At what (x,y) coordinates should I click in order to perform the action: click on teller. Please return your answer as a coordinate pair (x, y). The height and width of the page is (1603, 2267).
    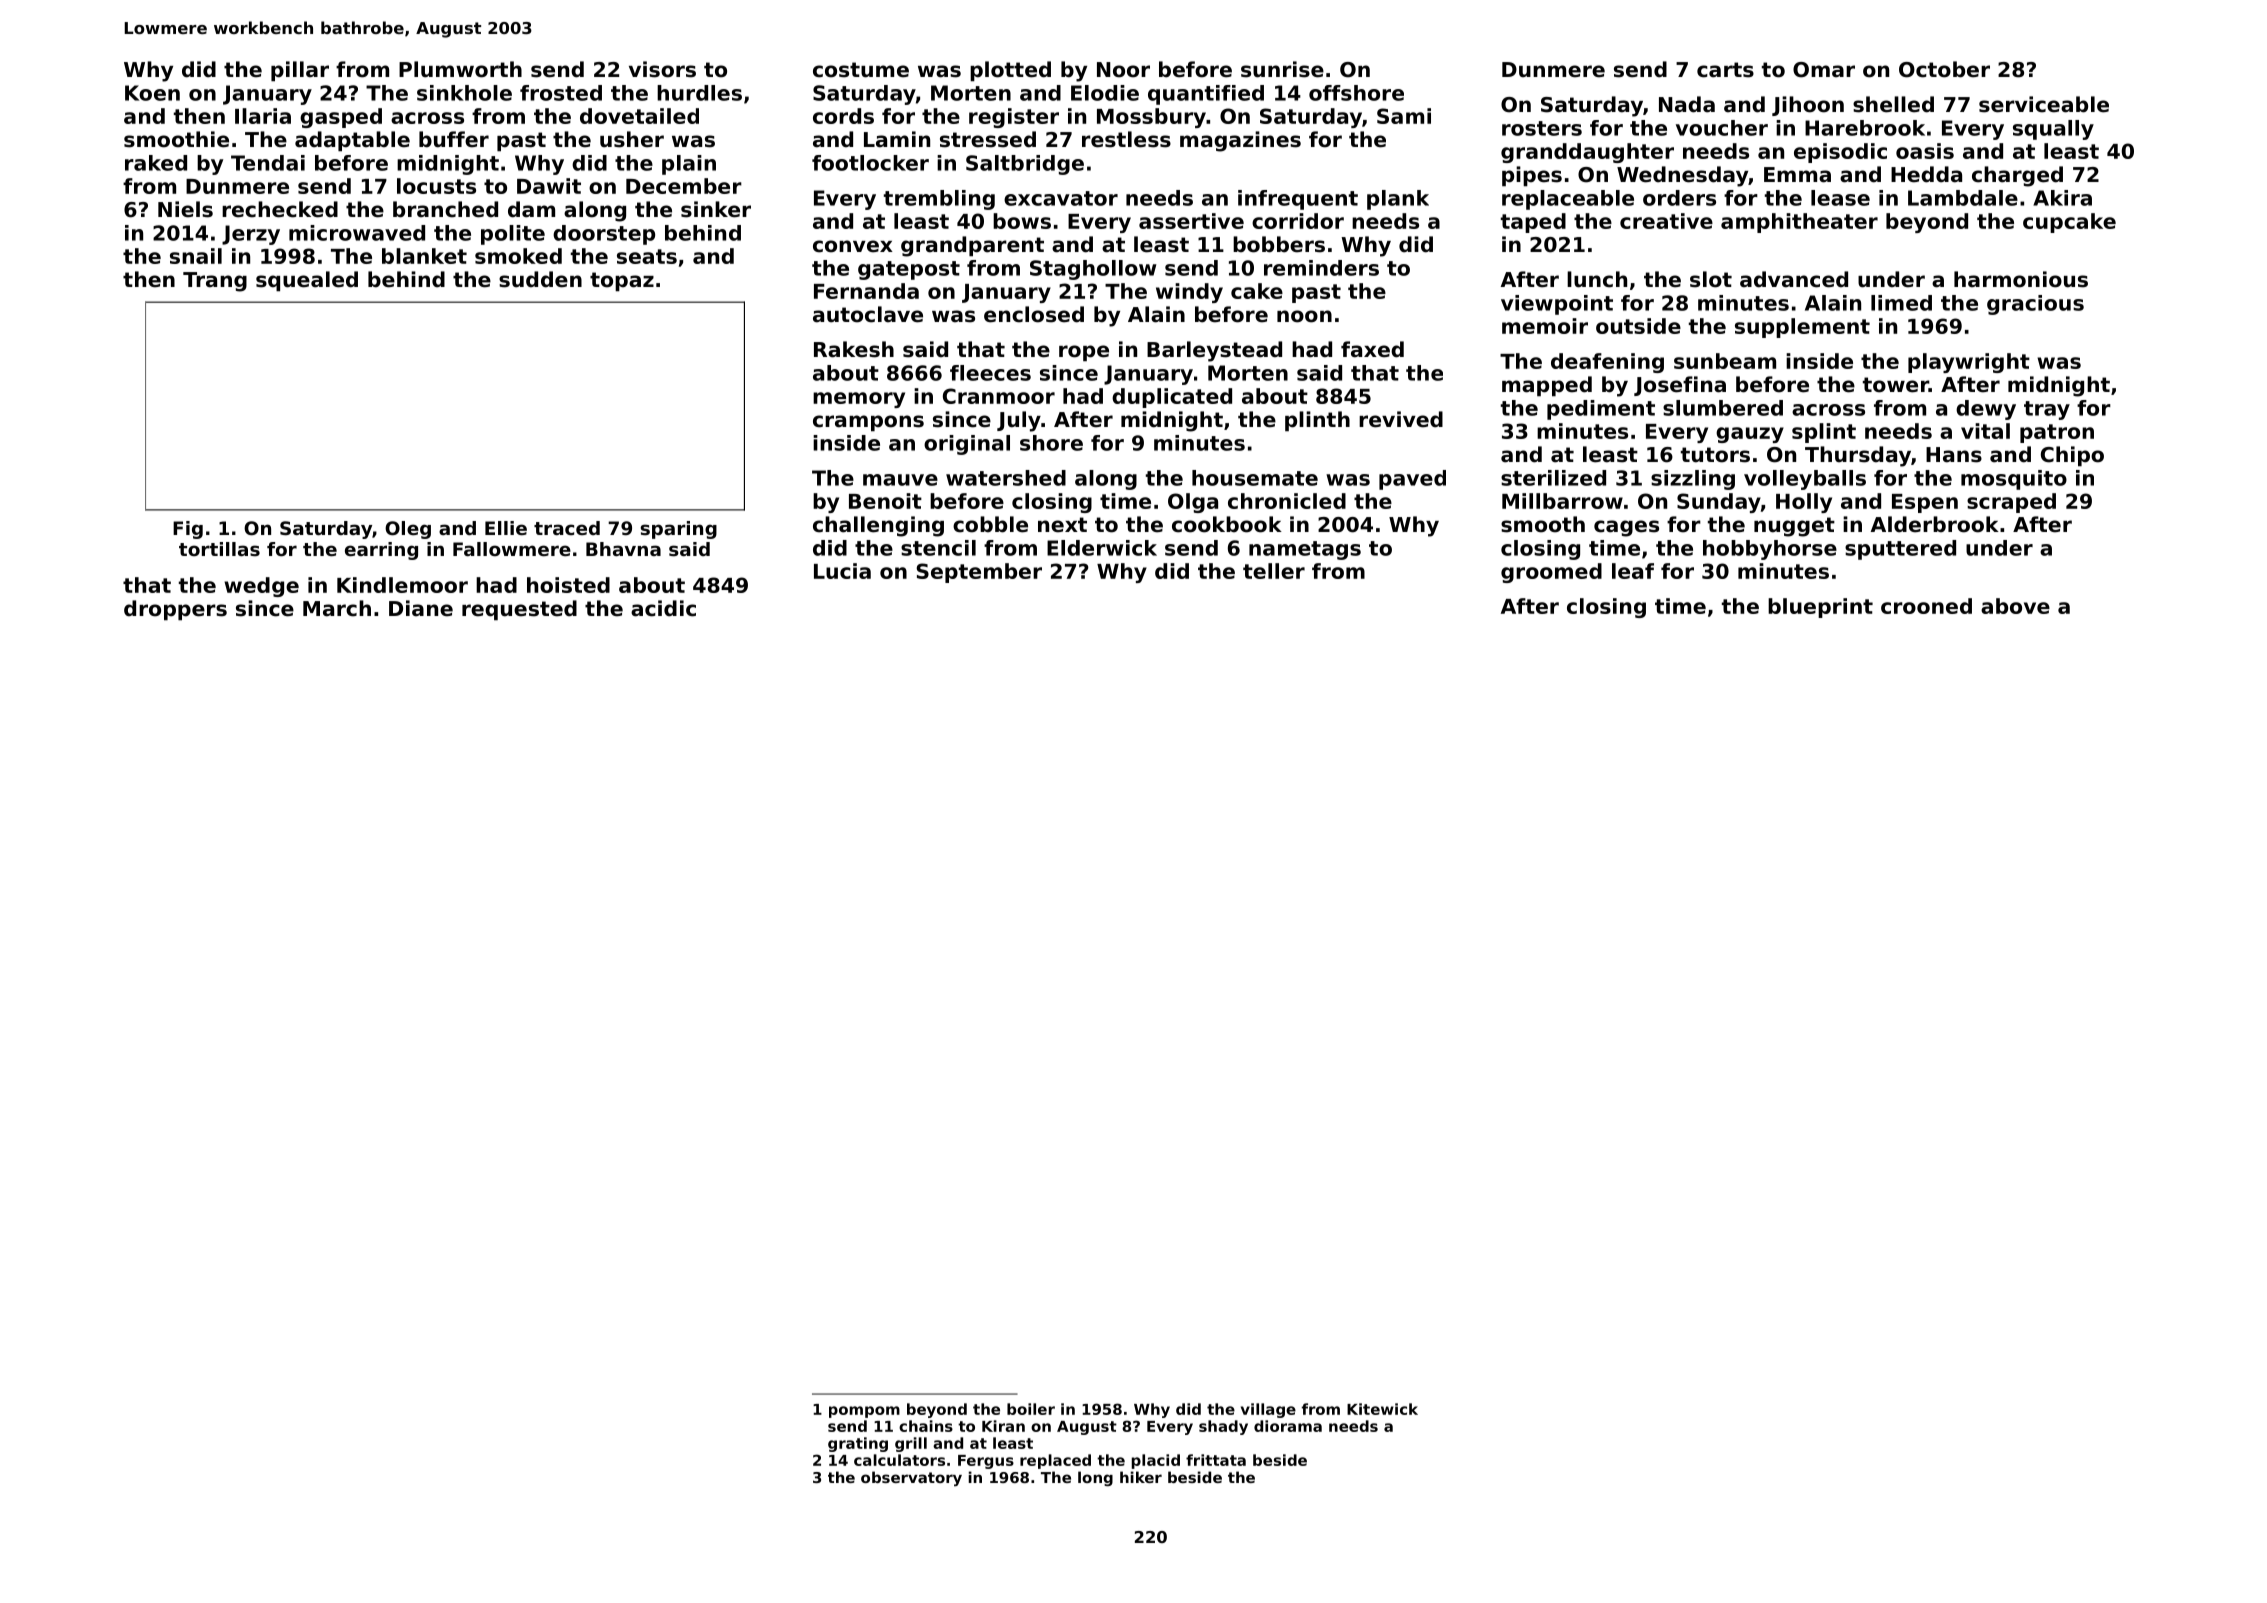
    Looking at the image, I should click on (1274, 571).
